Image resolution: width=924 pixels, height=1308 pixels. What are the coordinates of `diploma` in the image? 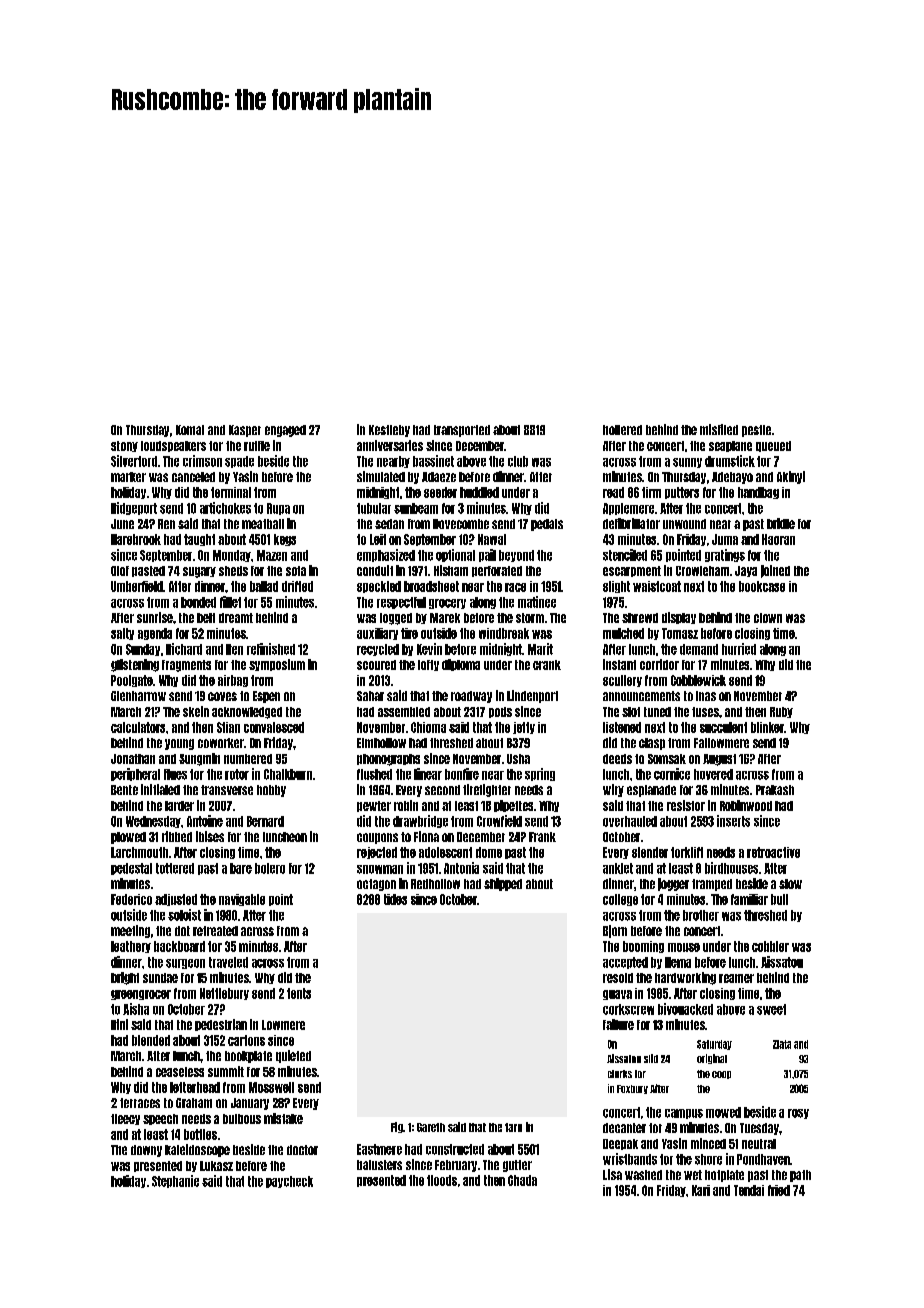 It's located at (461, 665).
